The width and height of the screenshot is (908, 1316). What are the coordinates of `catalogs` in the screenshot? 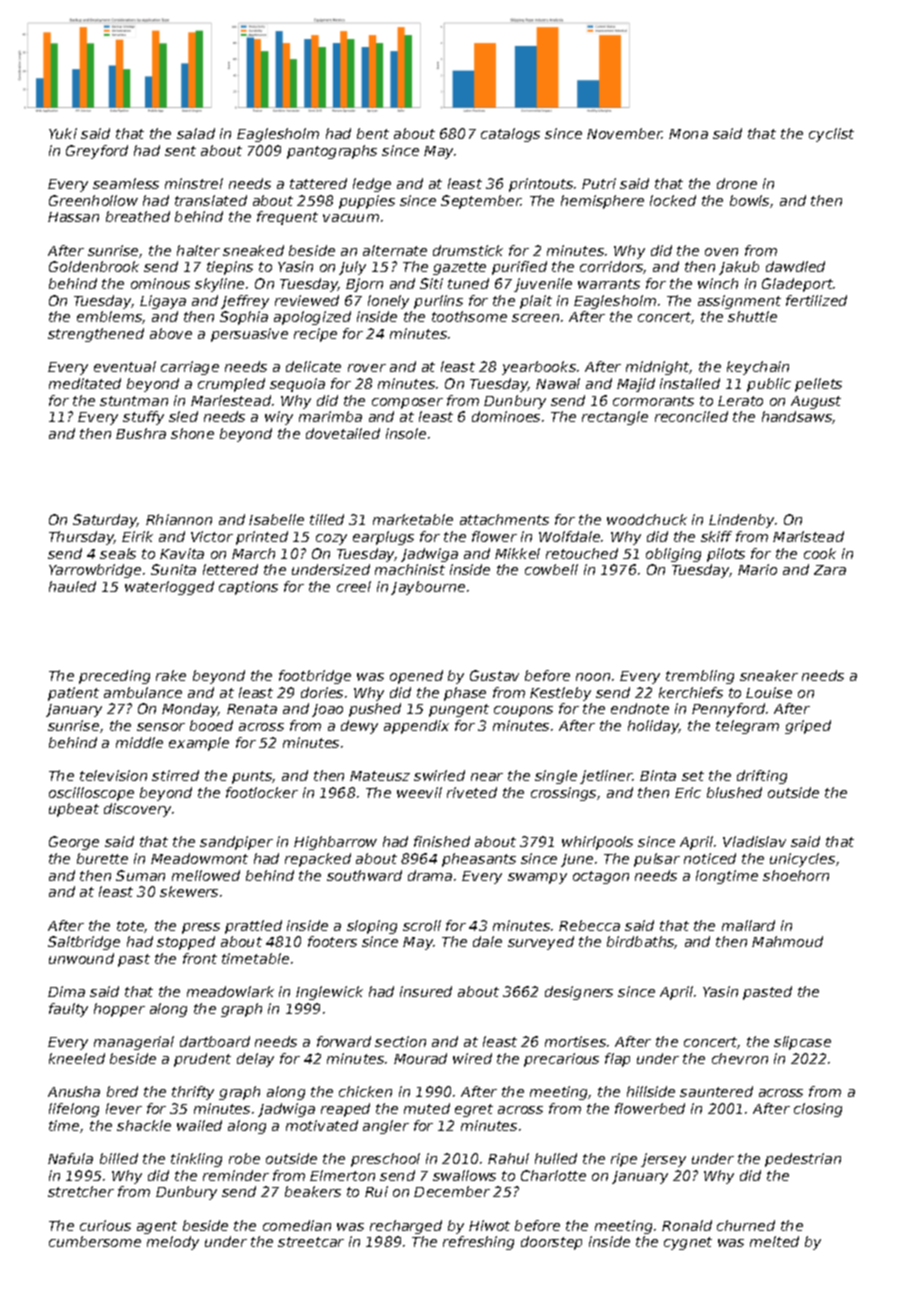 It's located at (510, 135).
